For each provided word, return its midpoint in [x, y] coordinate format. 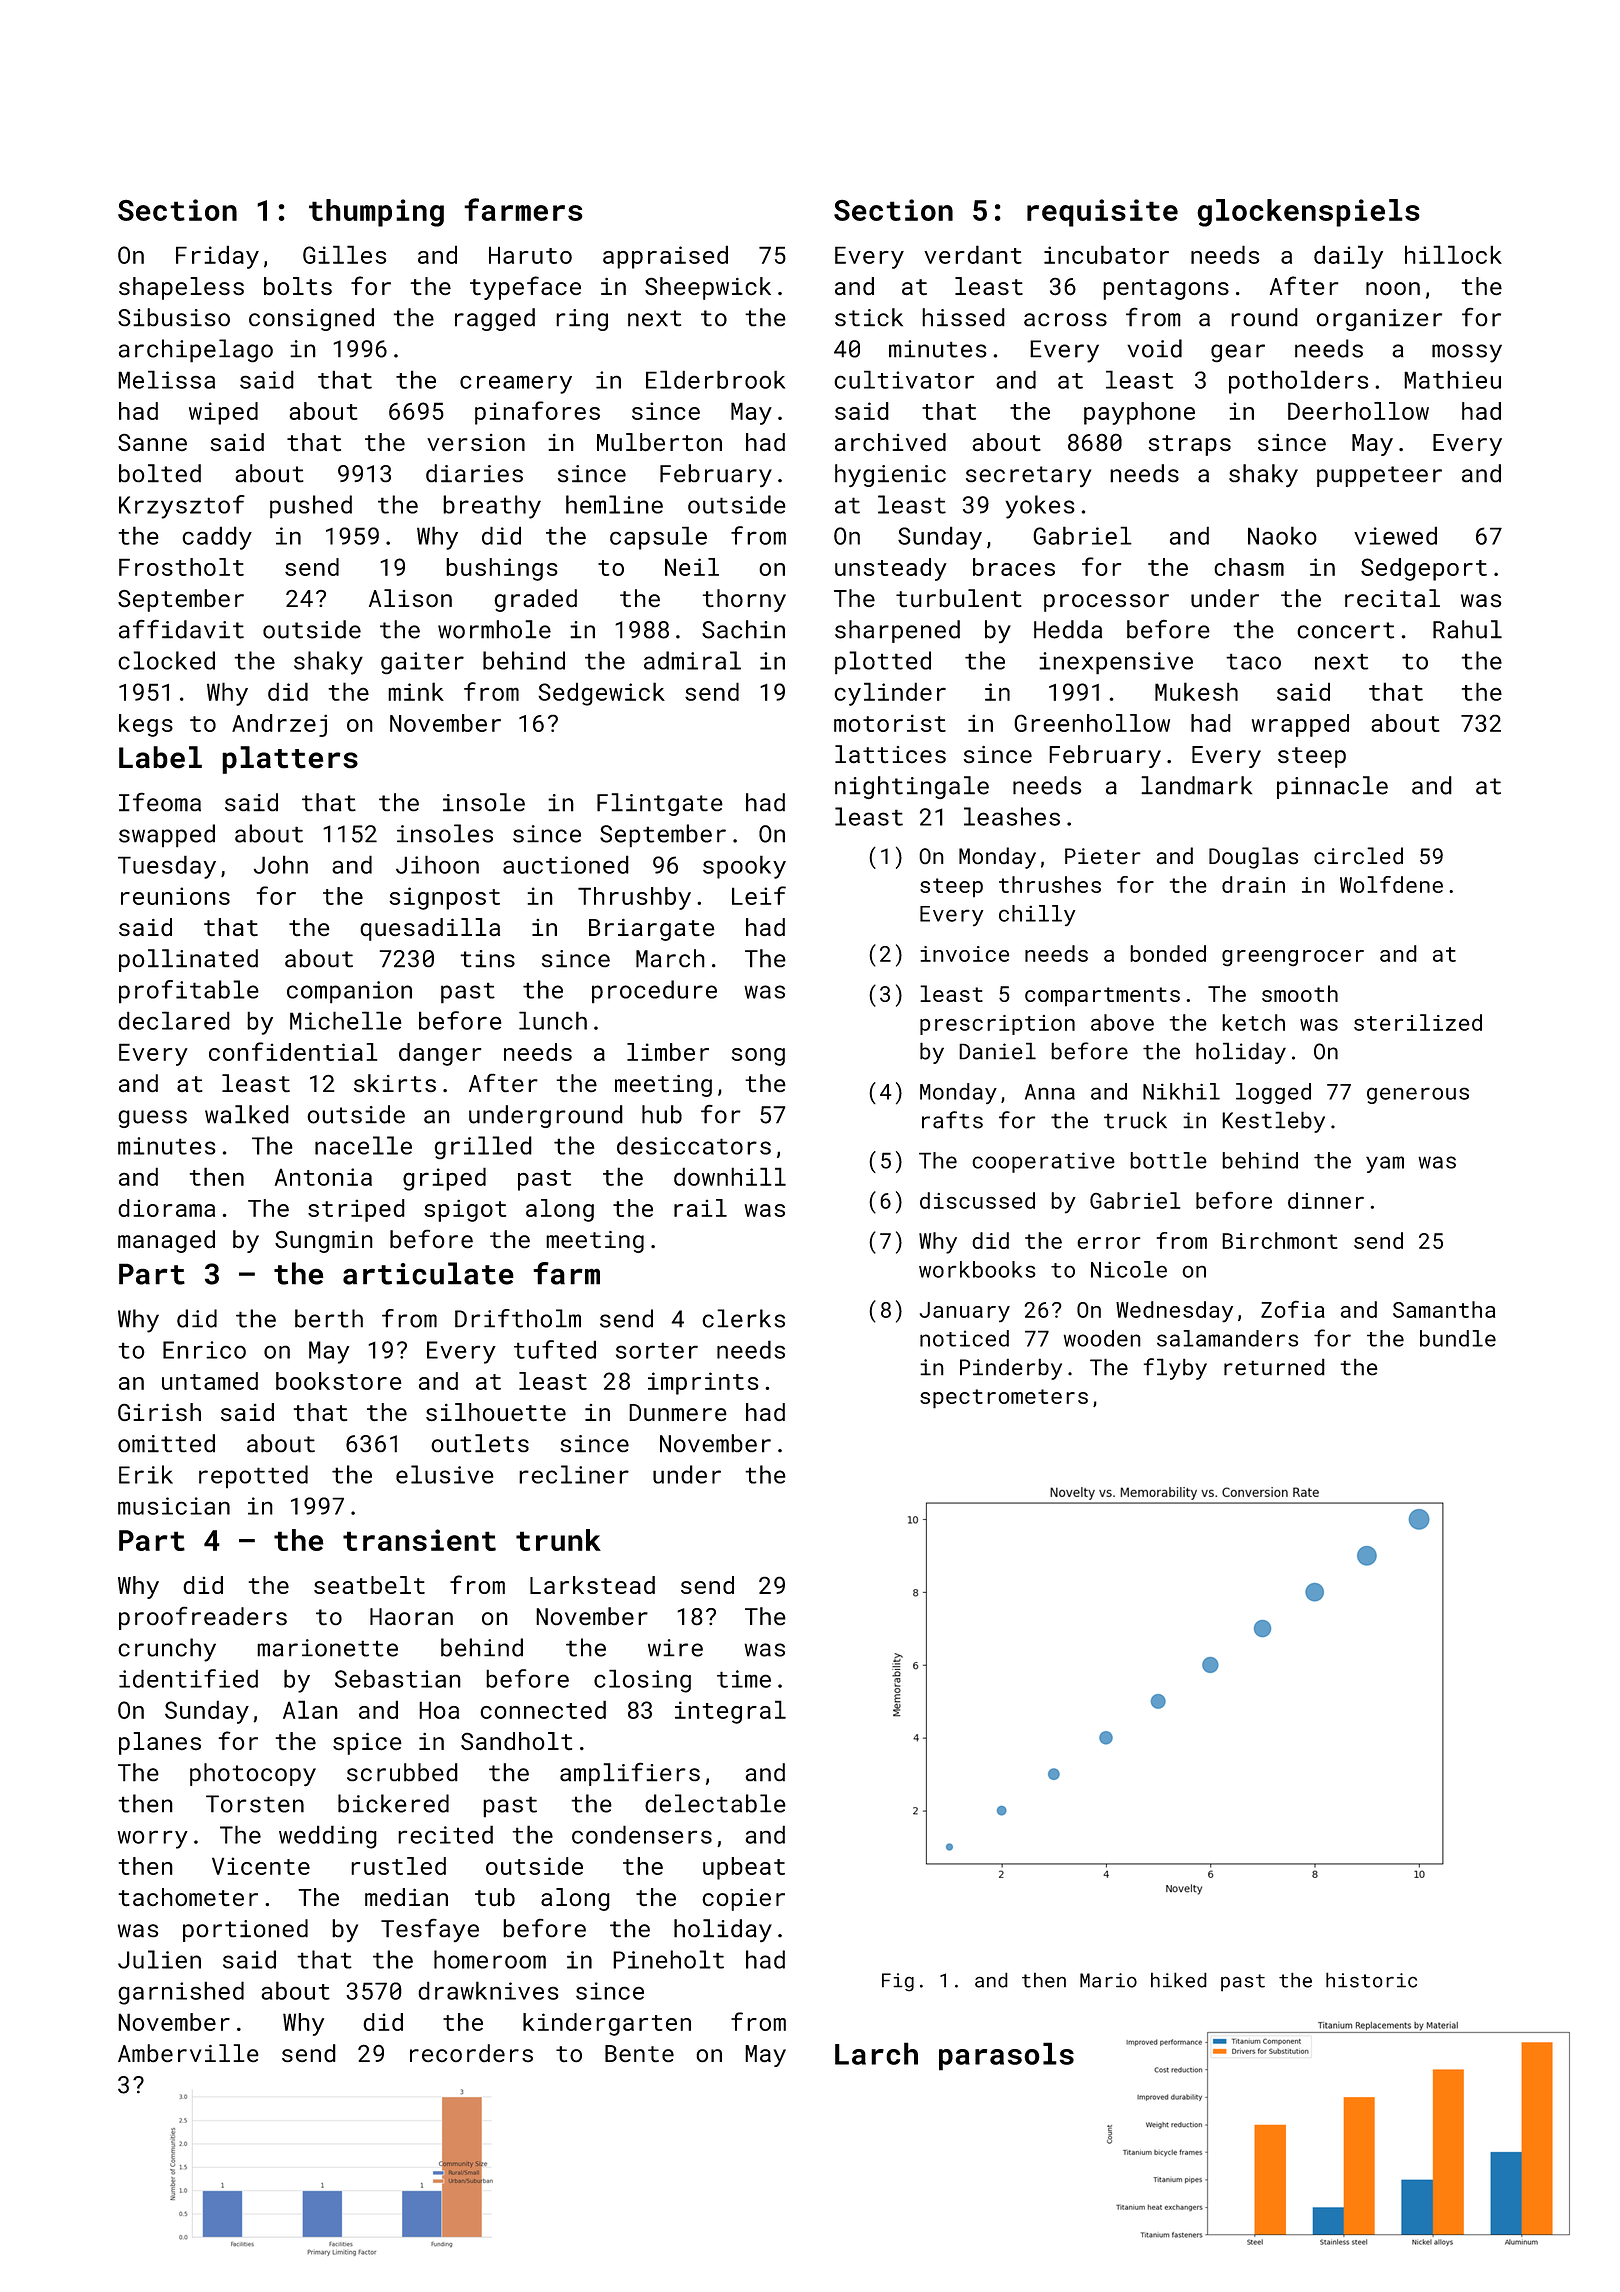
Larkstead [592, 1585]
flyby [1175, 1369]
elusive [445, 1474]
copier [743, 1899]
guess [152, 1119]
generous [1418, 1096]
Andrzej [279, 725]
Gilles [344, 254]
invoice [964, 954]
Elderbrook [715, 379]
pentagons [1166, 289]
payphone [1139, 413]
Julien [159, 1959]
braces [1014, 567]
